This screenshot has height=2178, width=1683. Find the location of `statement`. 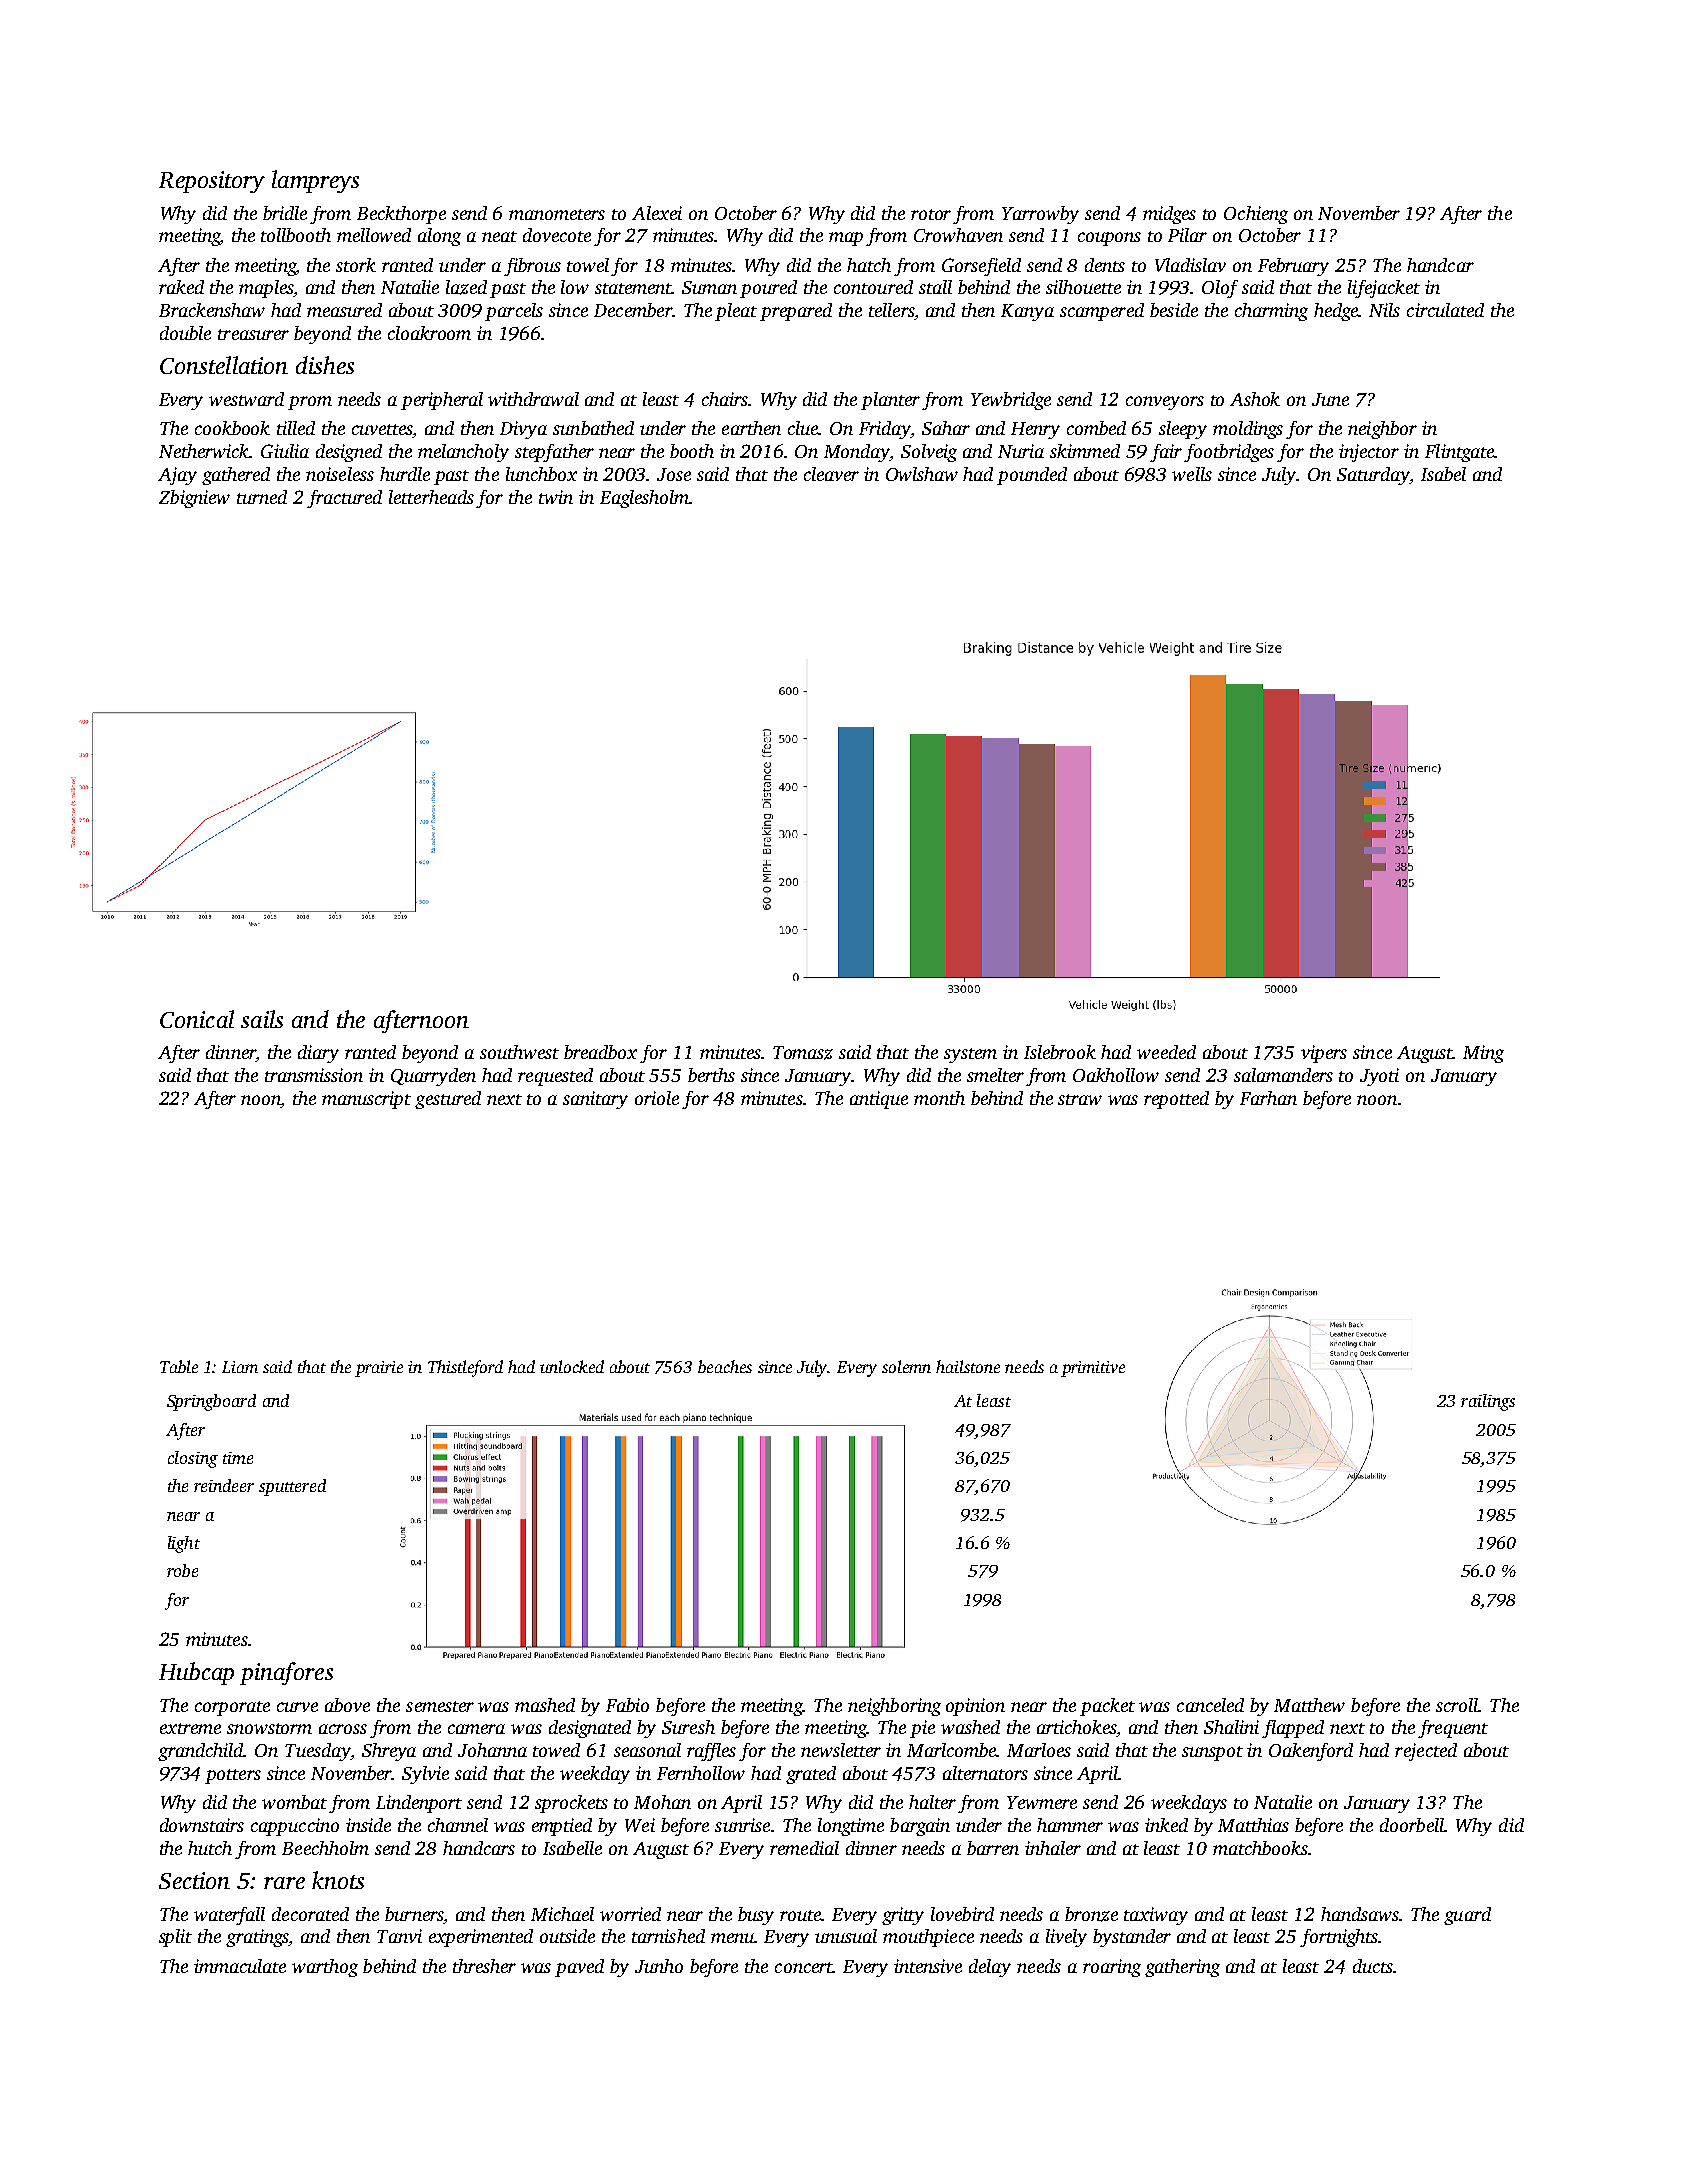

statement is located at coordinates (633, 288).
